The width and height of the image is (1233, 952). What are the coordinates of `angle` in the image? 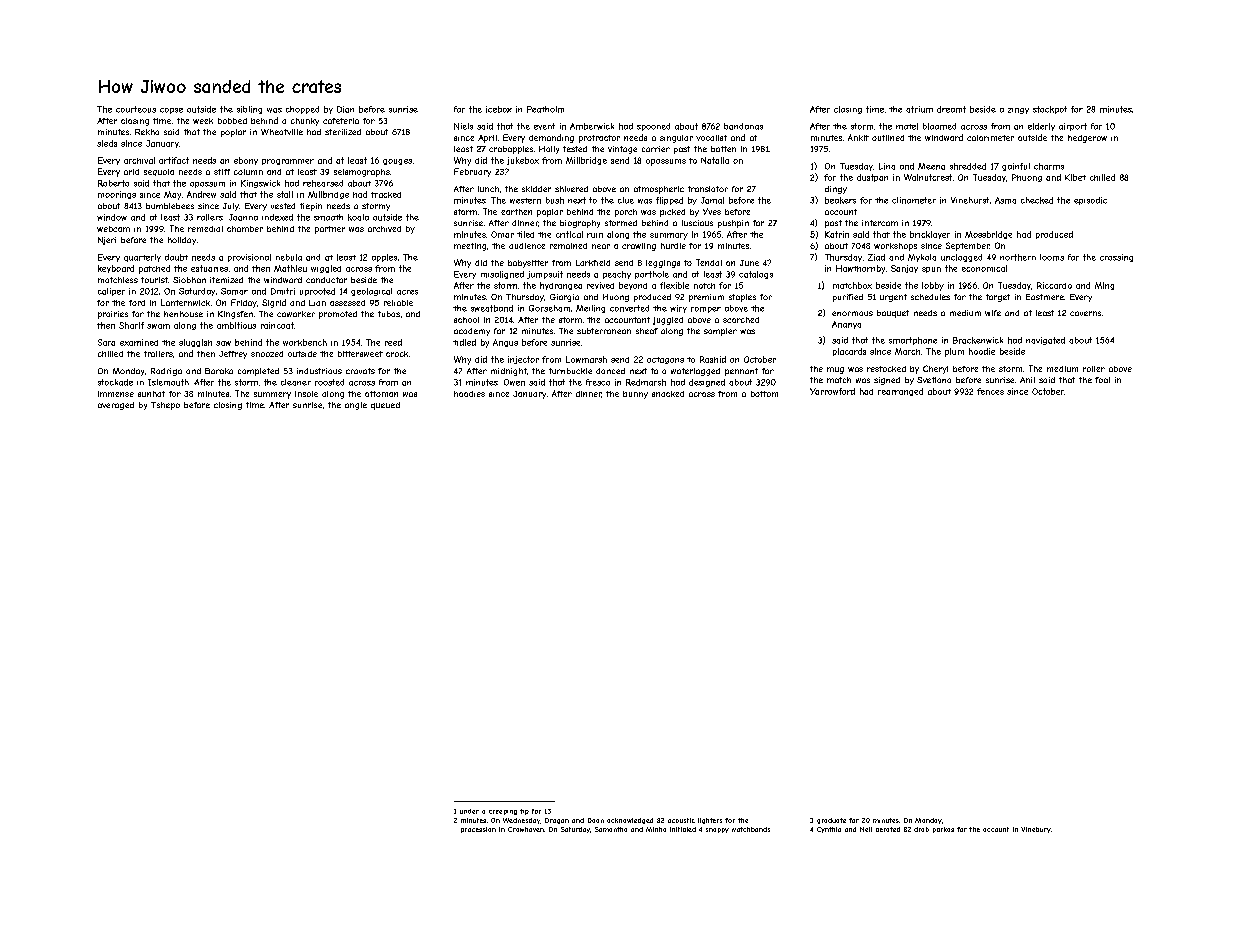 It's located at (356, 406).
